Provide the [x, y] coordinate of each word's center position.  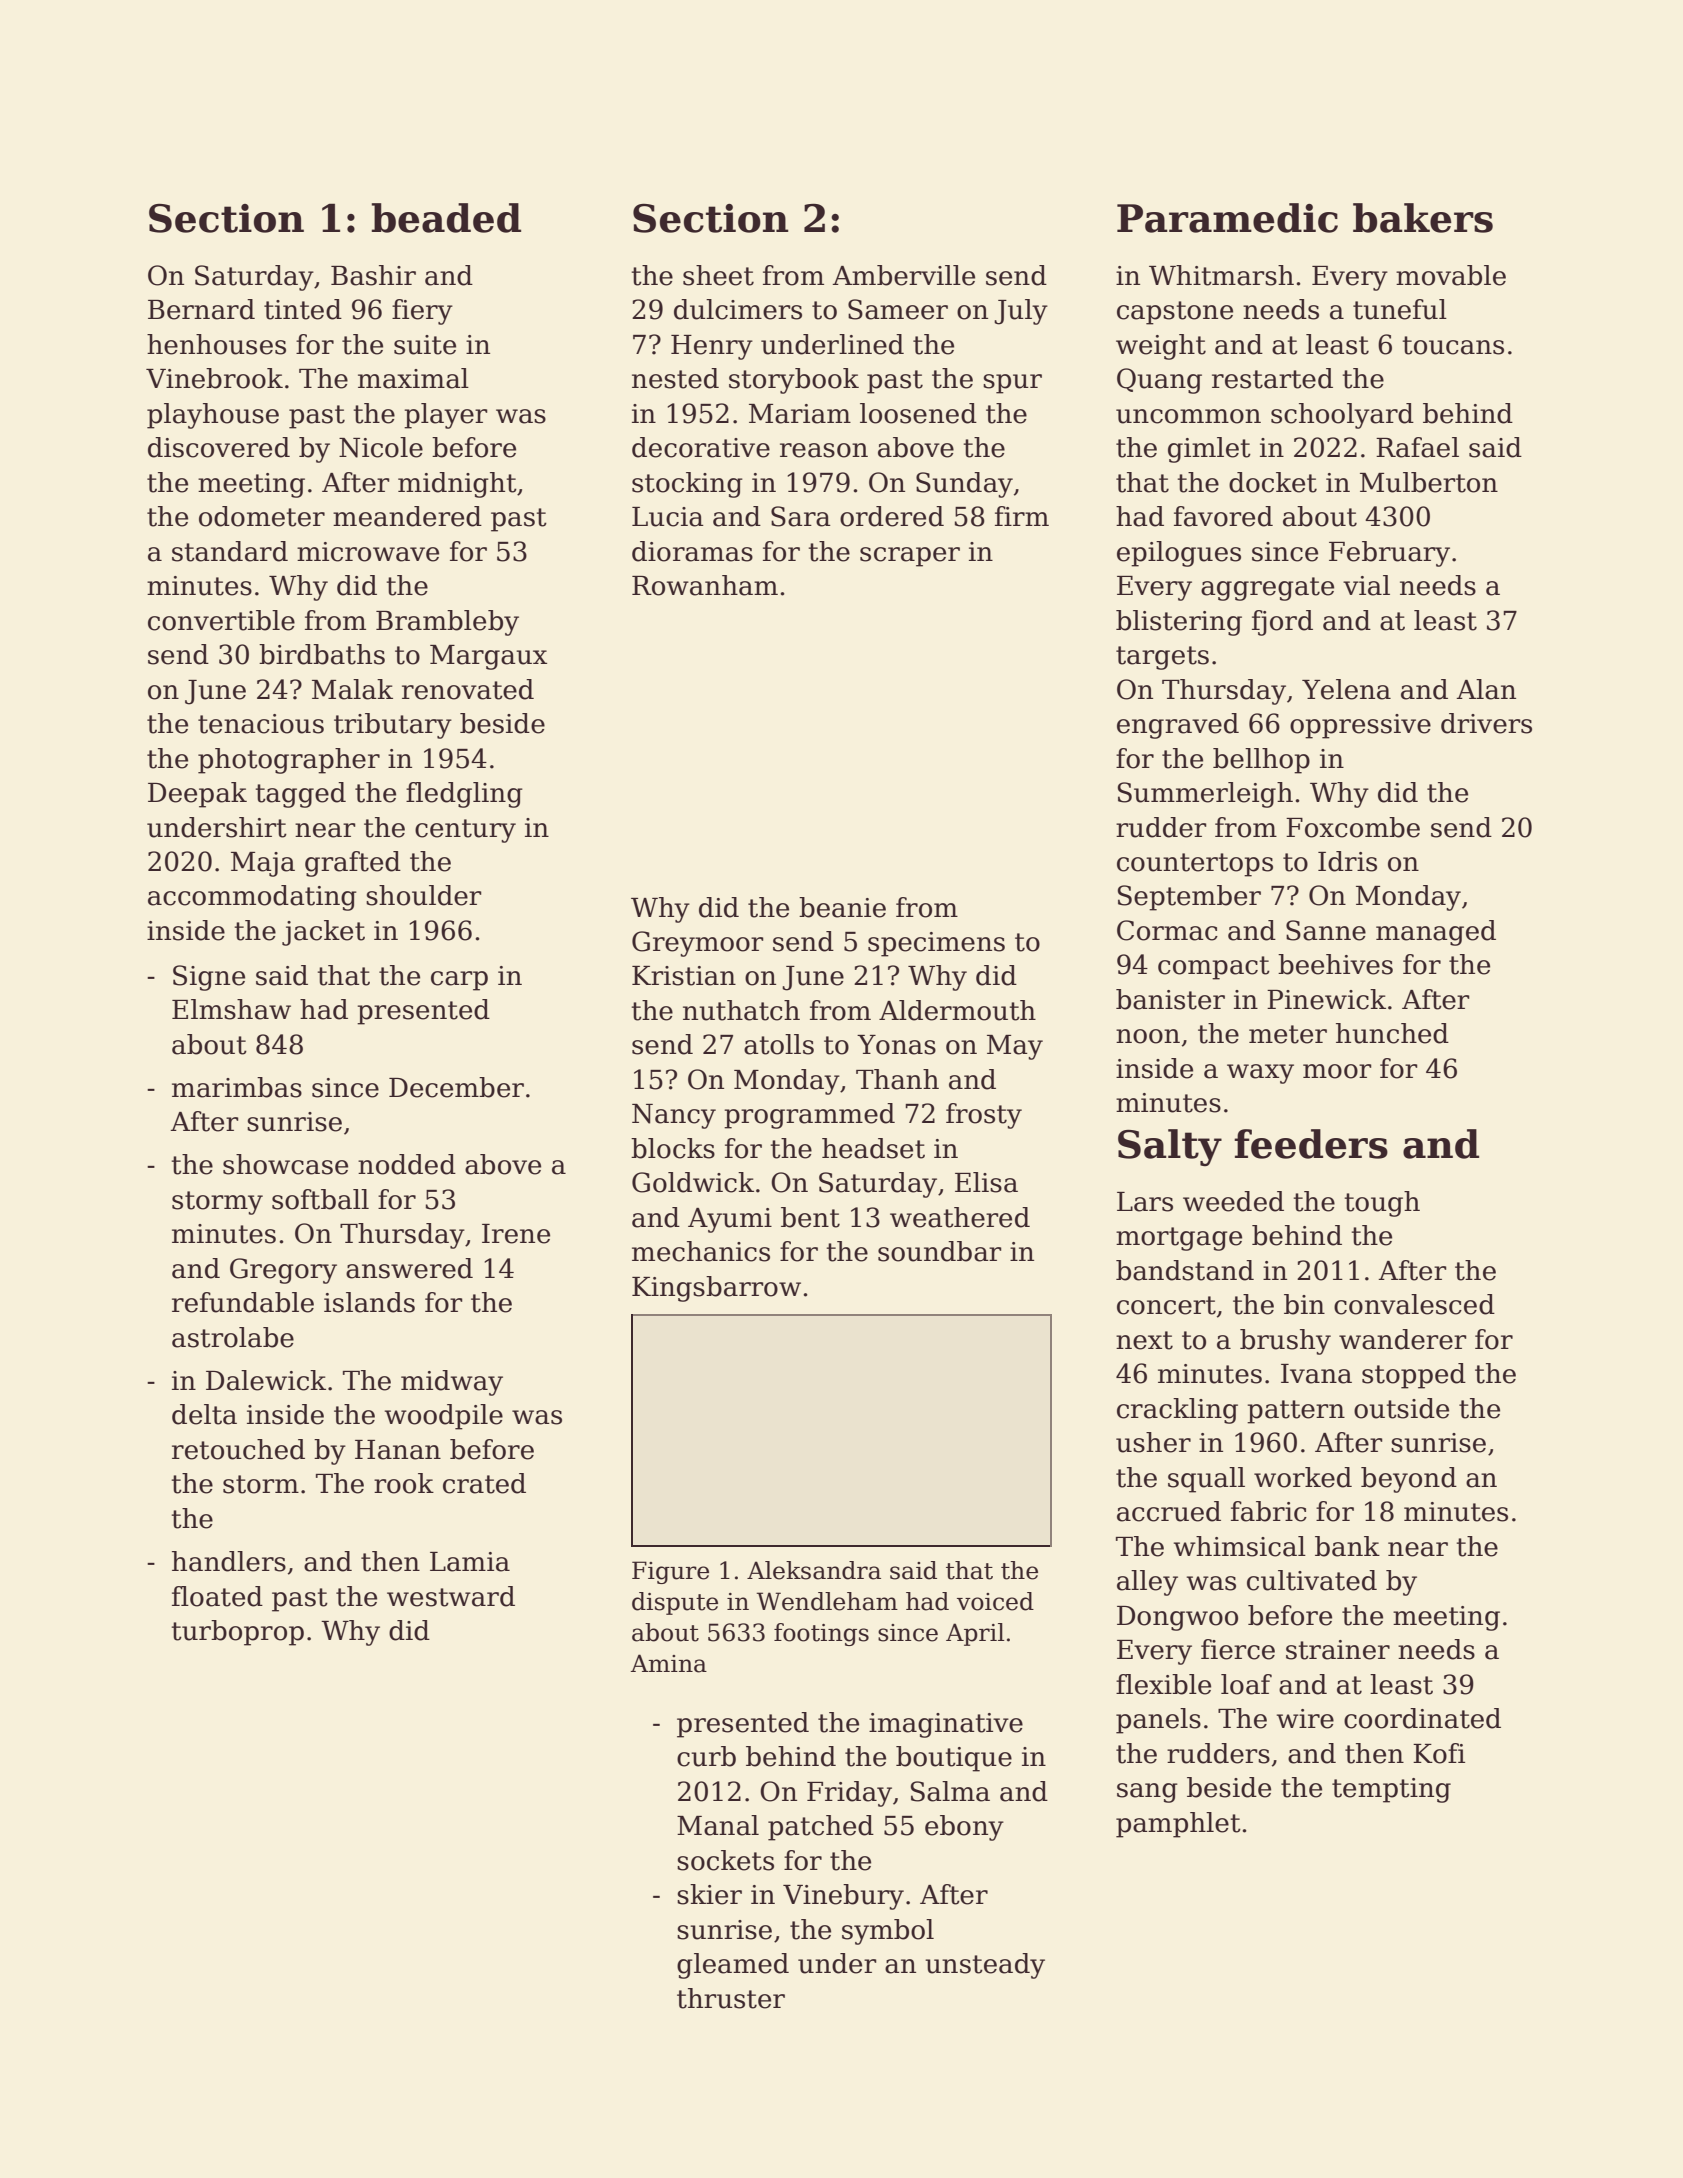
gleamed [733, 1966]
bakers [1423, 218]
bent [810, 1217]
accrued [1169, 1511]
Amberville [903, 275]
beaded [446, 218]
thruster [731, 1998]
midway [452, 1383]
